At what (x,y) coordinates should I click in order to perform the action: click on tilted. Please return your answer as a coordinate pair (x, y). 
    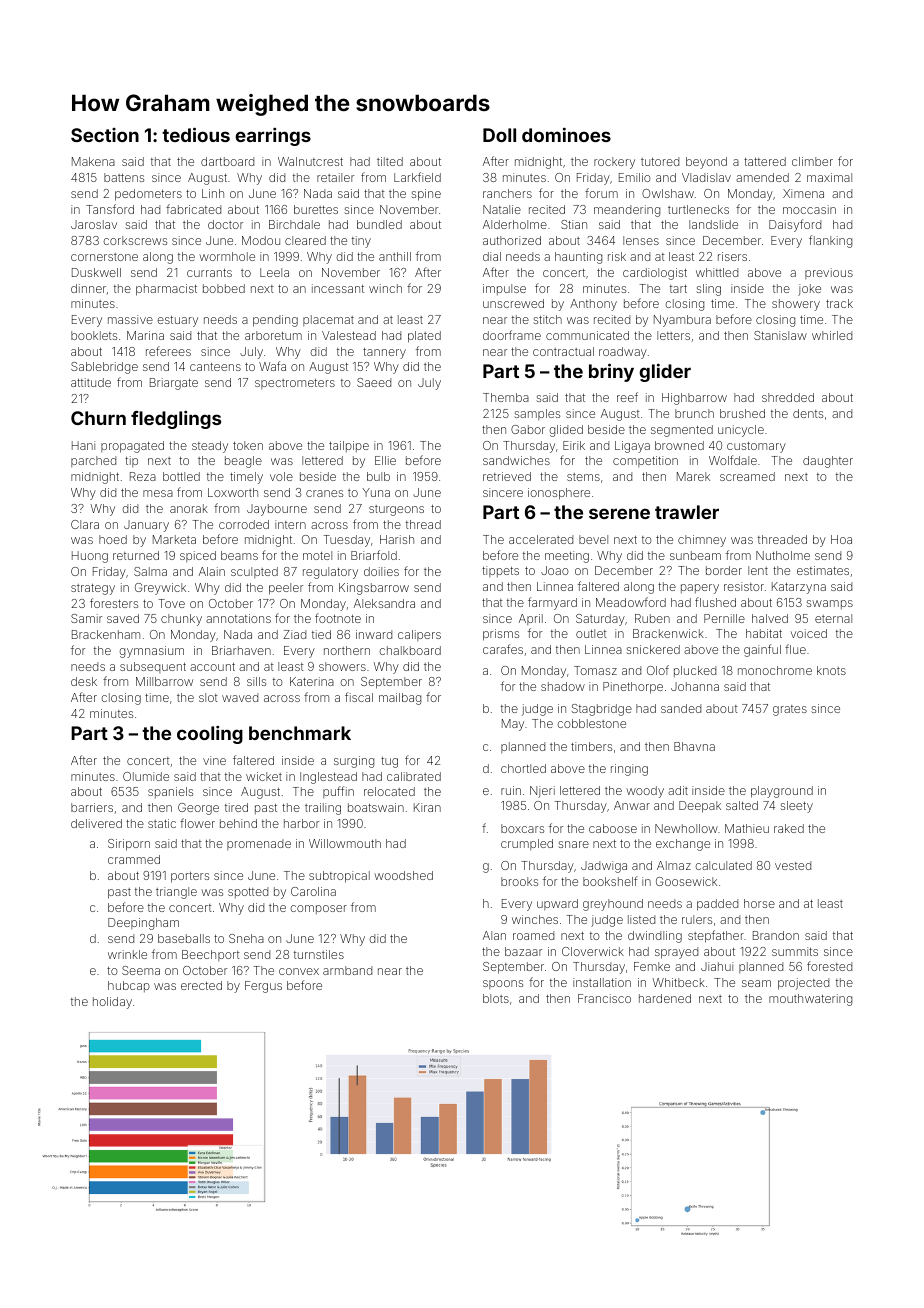
    Looking at the image, I should click on (390, 161).
